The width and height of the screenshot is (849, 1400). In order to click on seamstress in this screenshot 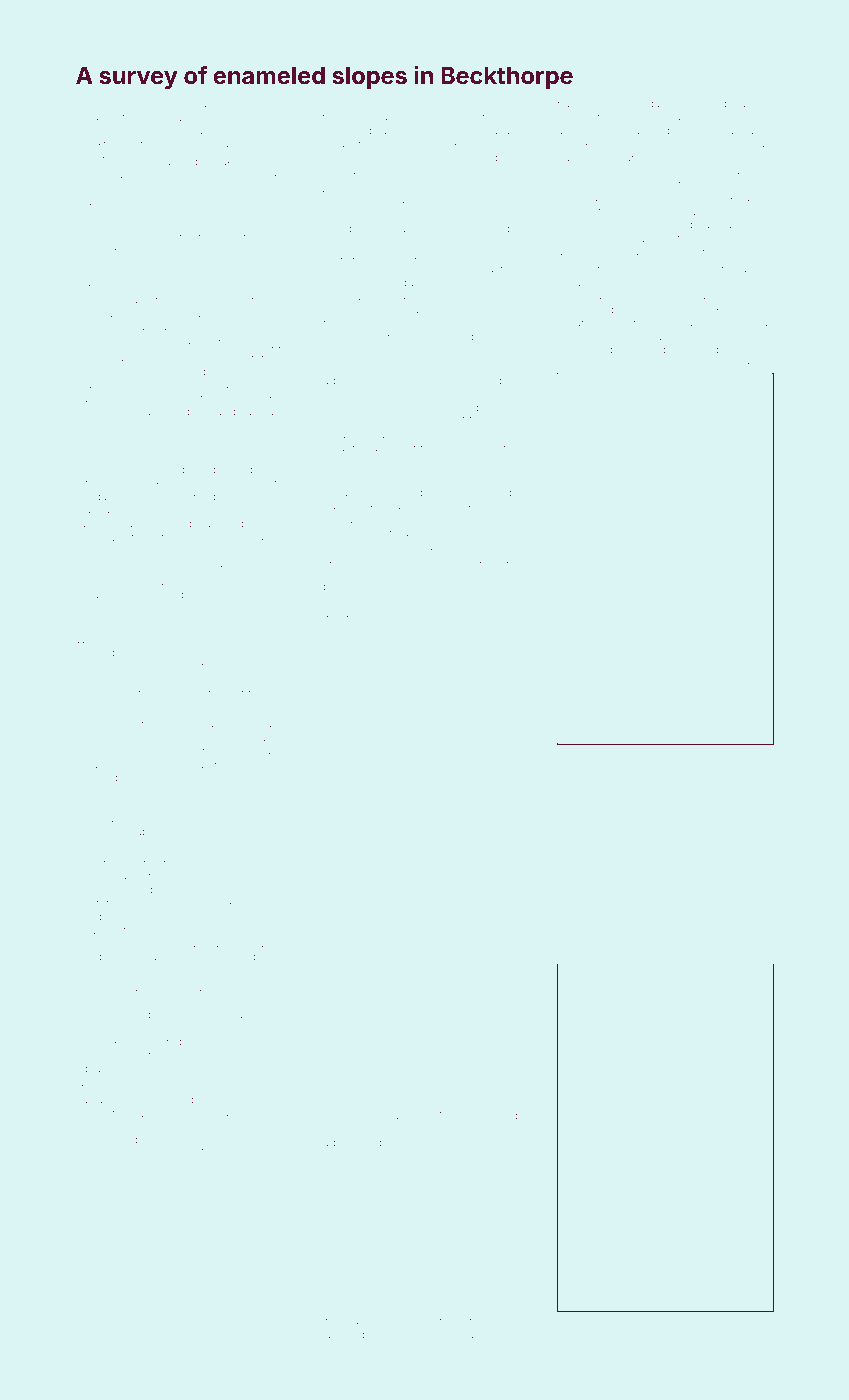, I will do `click(728, 941)`.
